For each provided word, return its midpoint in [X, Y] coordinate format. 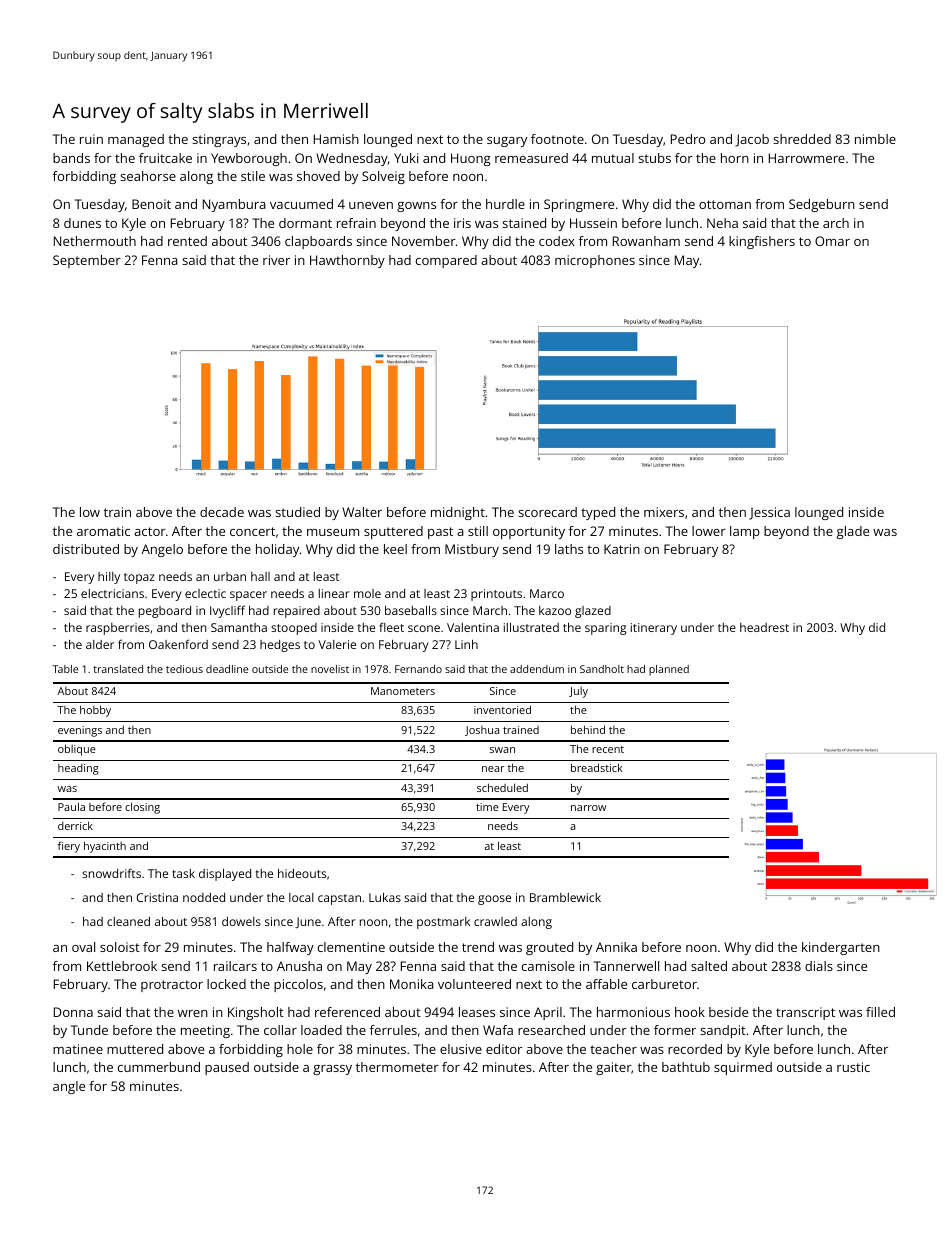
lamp [745, 532]
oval [83, 947]
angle [69, 1087]
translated [118, 669]
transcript [805, 1013]
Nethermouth [95, 241]
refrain [356, 223]
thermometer [397, 1067]
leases [477, 1012]
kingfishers [762, 242]
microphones [595, 261]
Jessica [769, 513]
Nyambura [234, 205]
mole [367, 593]
